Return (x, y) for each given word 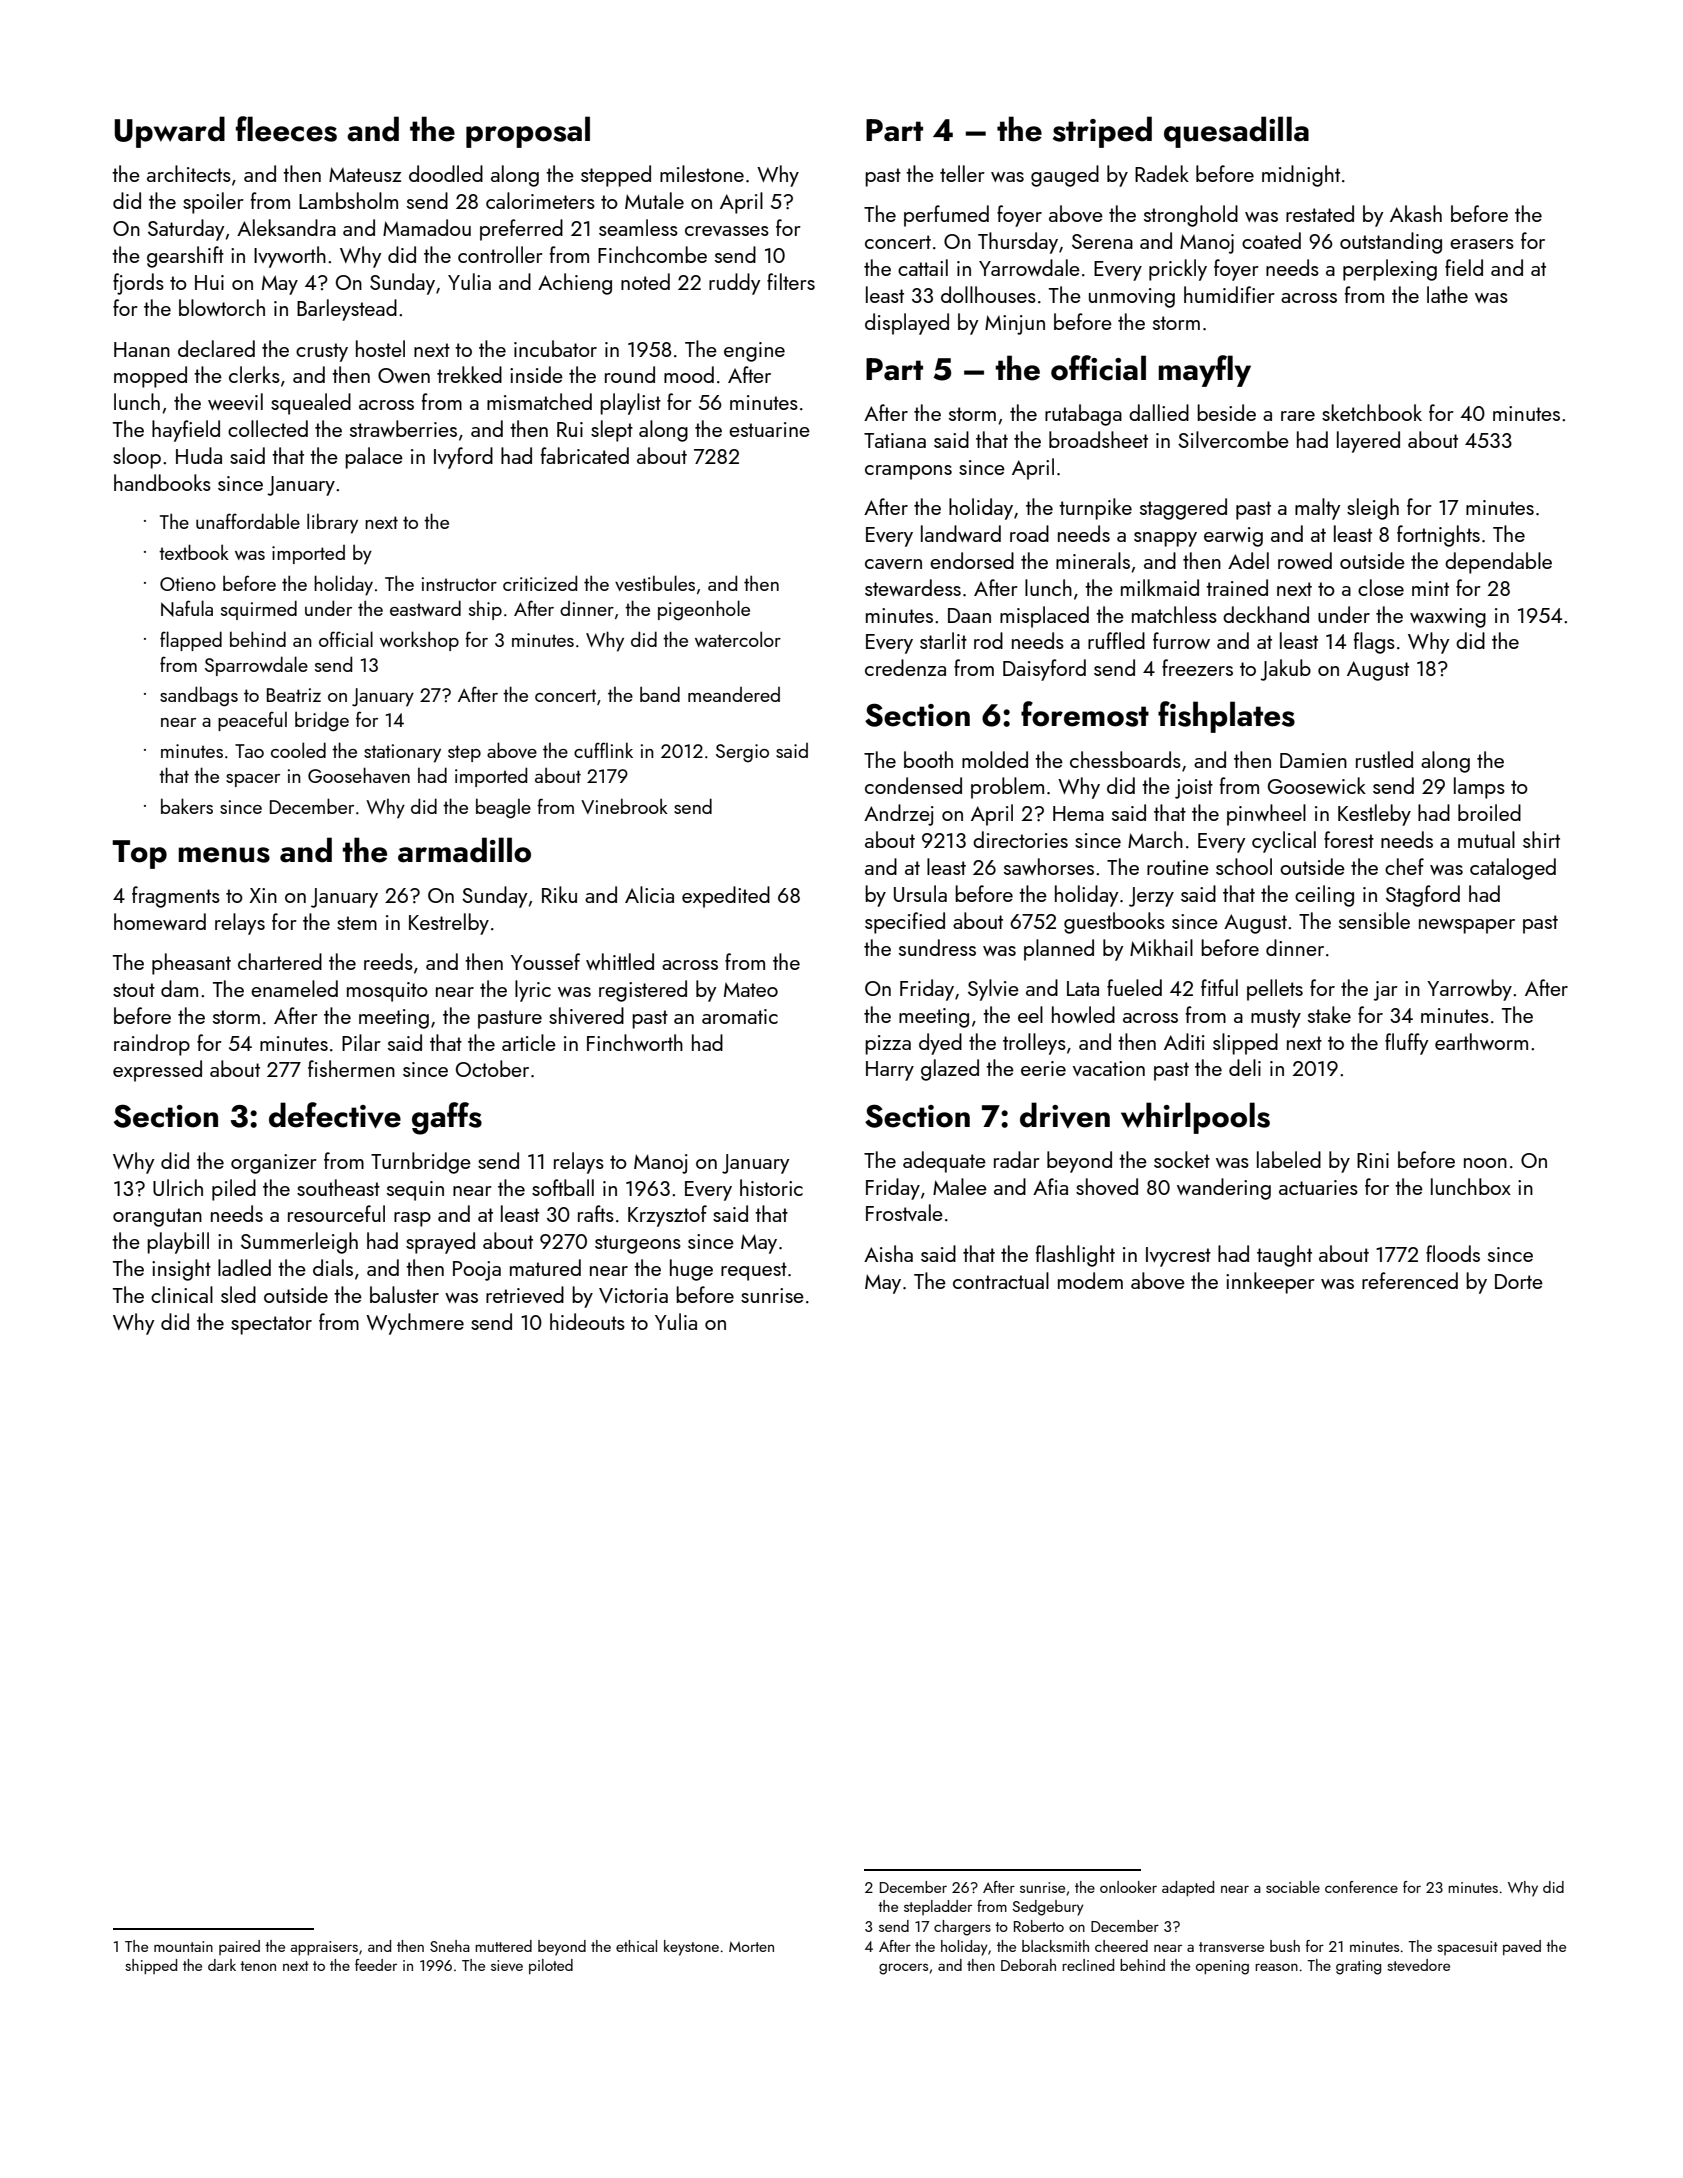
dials (333, 1267)
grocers (903, 1969)
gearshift (185, 257)
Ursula (920, 893)
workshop (419, 641)
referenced (1410, 1280)
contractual (1001, 1280)
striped (1102, 132)
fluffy (1407, 1044)
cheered (1121, 1946)
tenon (258, 1966)
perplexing (1390, 270)
